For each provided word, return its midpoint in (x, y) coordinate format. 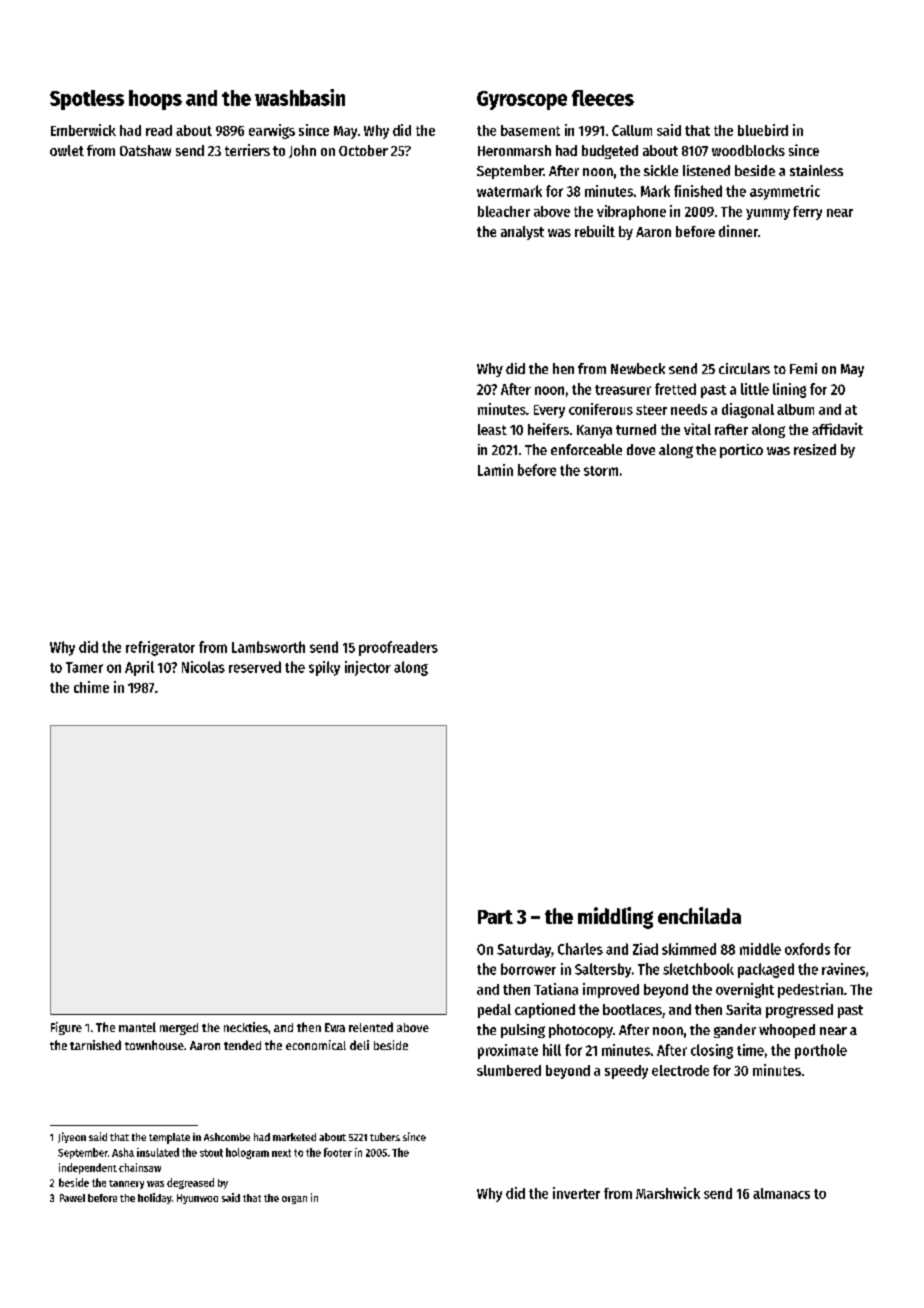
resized (815, 449)
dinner (738, 231)
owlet (67, 150)
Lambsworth (268, 647)
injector (368, 668)
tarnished (95, 1045)
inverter (576, 1193)
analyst (522, 233)
